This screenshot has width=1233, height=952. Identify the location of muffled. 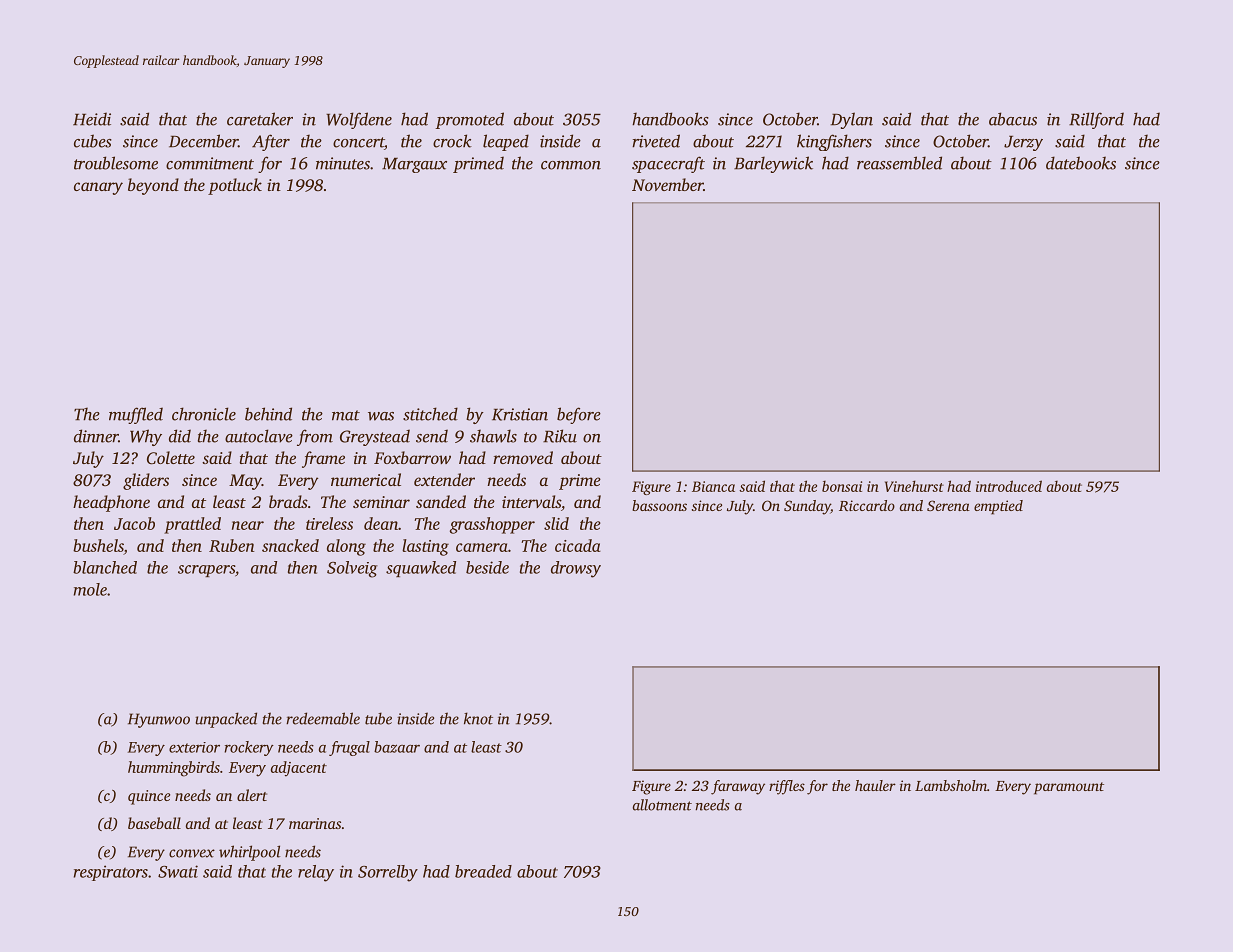
(136, 415).
